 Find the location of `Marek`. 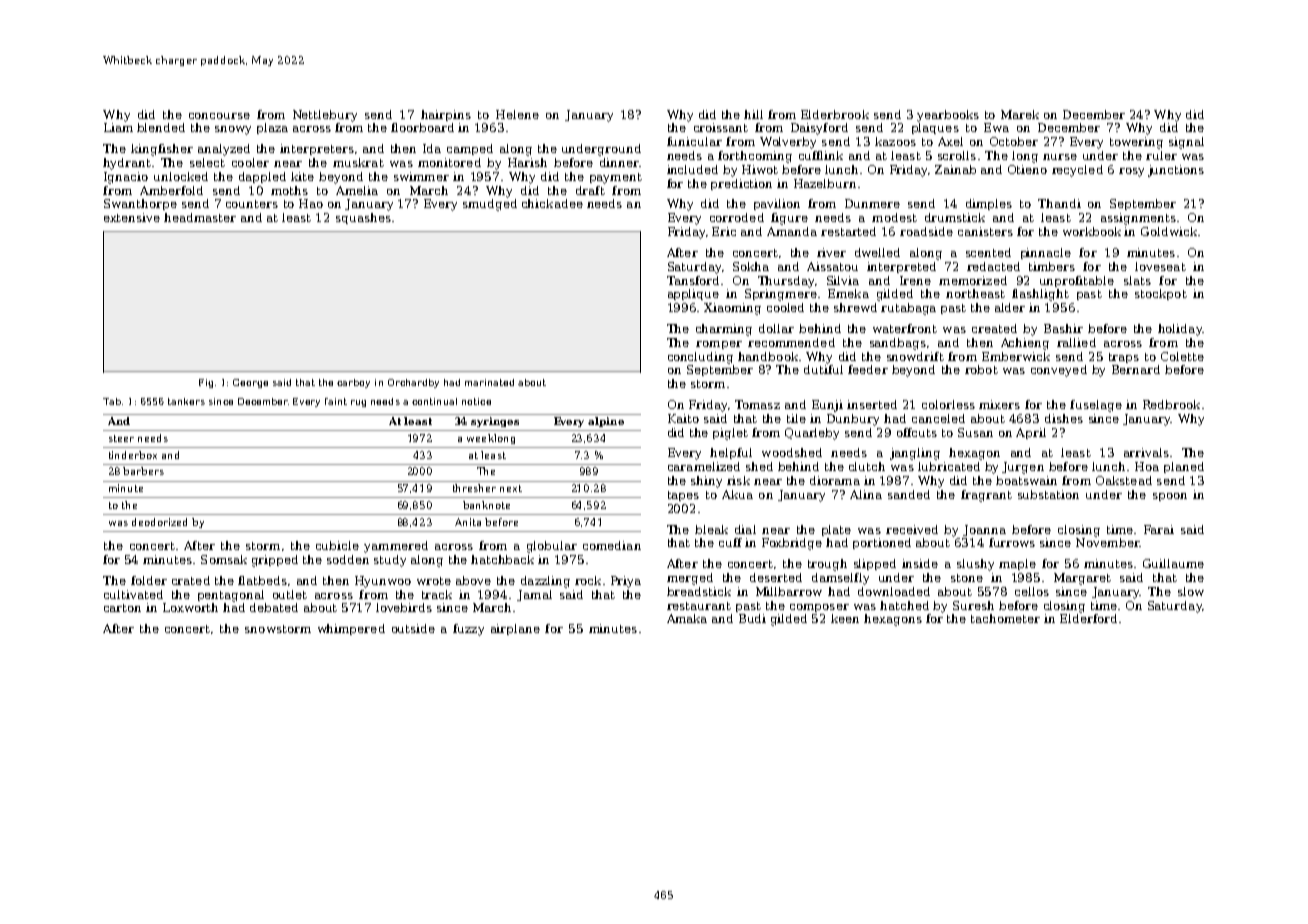

Marek is located at coordinates (1020, 114).
